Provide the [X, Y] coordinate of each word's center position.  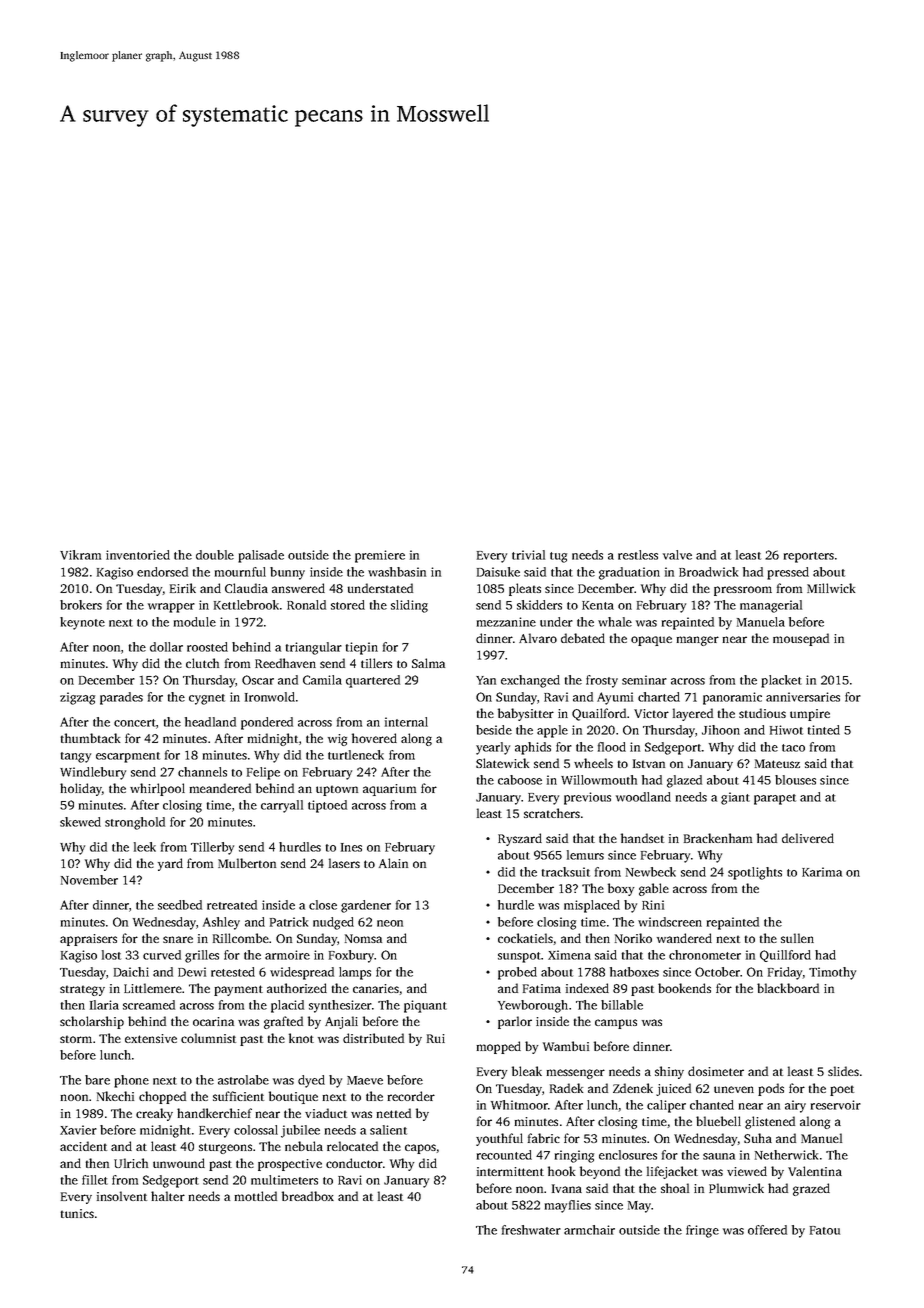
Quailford [599, 714]
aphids [533, 748]
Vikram [80, 555]
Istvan [649, 763]
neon [390, 923]
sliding [409, 606]
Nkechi [115, 1096]
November [89, 880]
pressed [788, 573]
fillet [95, 1180]
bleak [527, 1071]
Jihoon [721, 730]
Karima [822, 872]
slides [843, 1071]
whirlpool [157, 789]
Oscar [258, 680]
